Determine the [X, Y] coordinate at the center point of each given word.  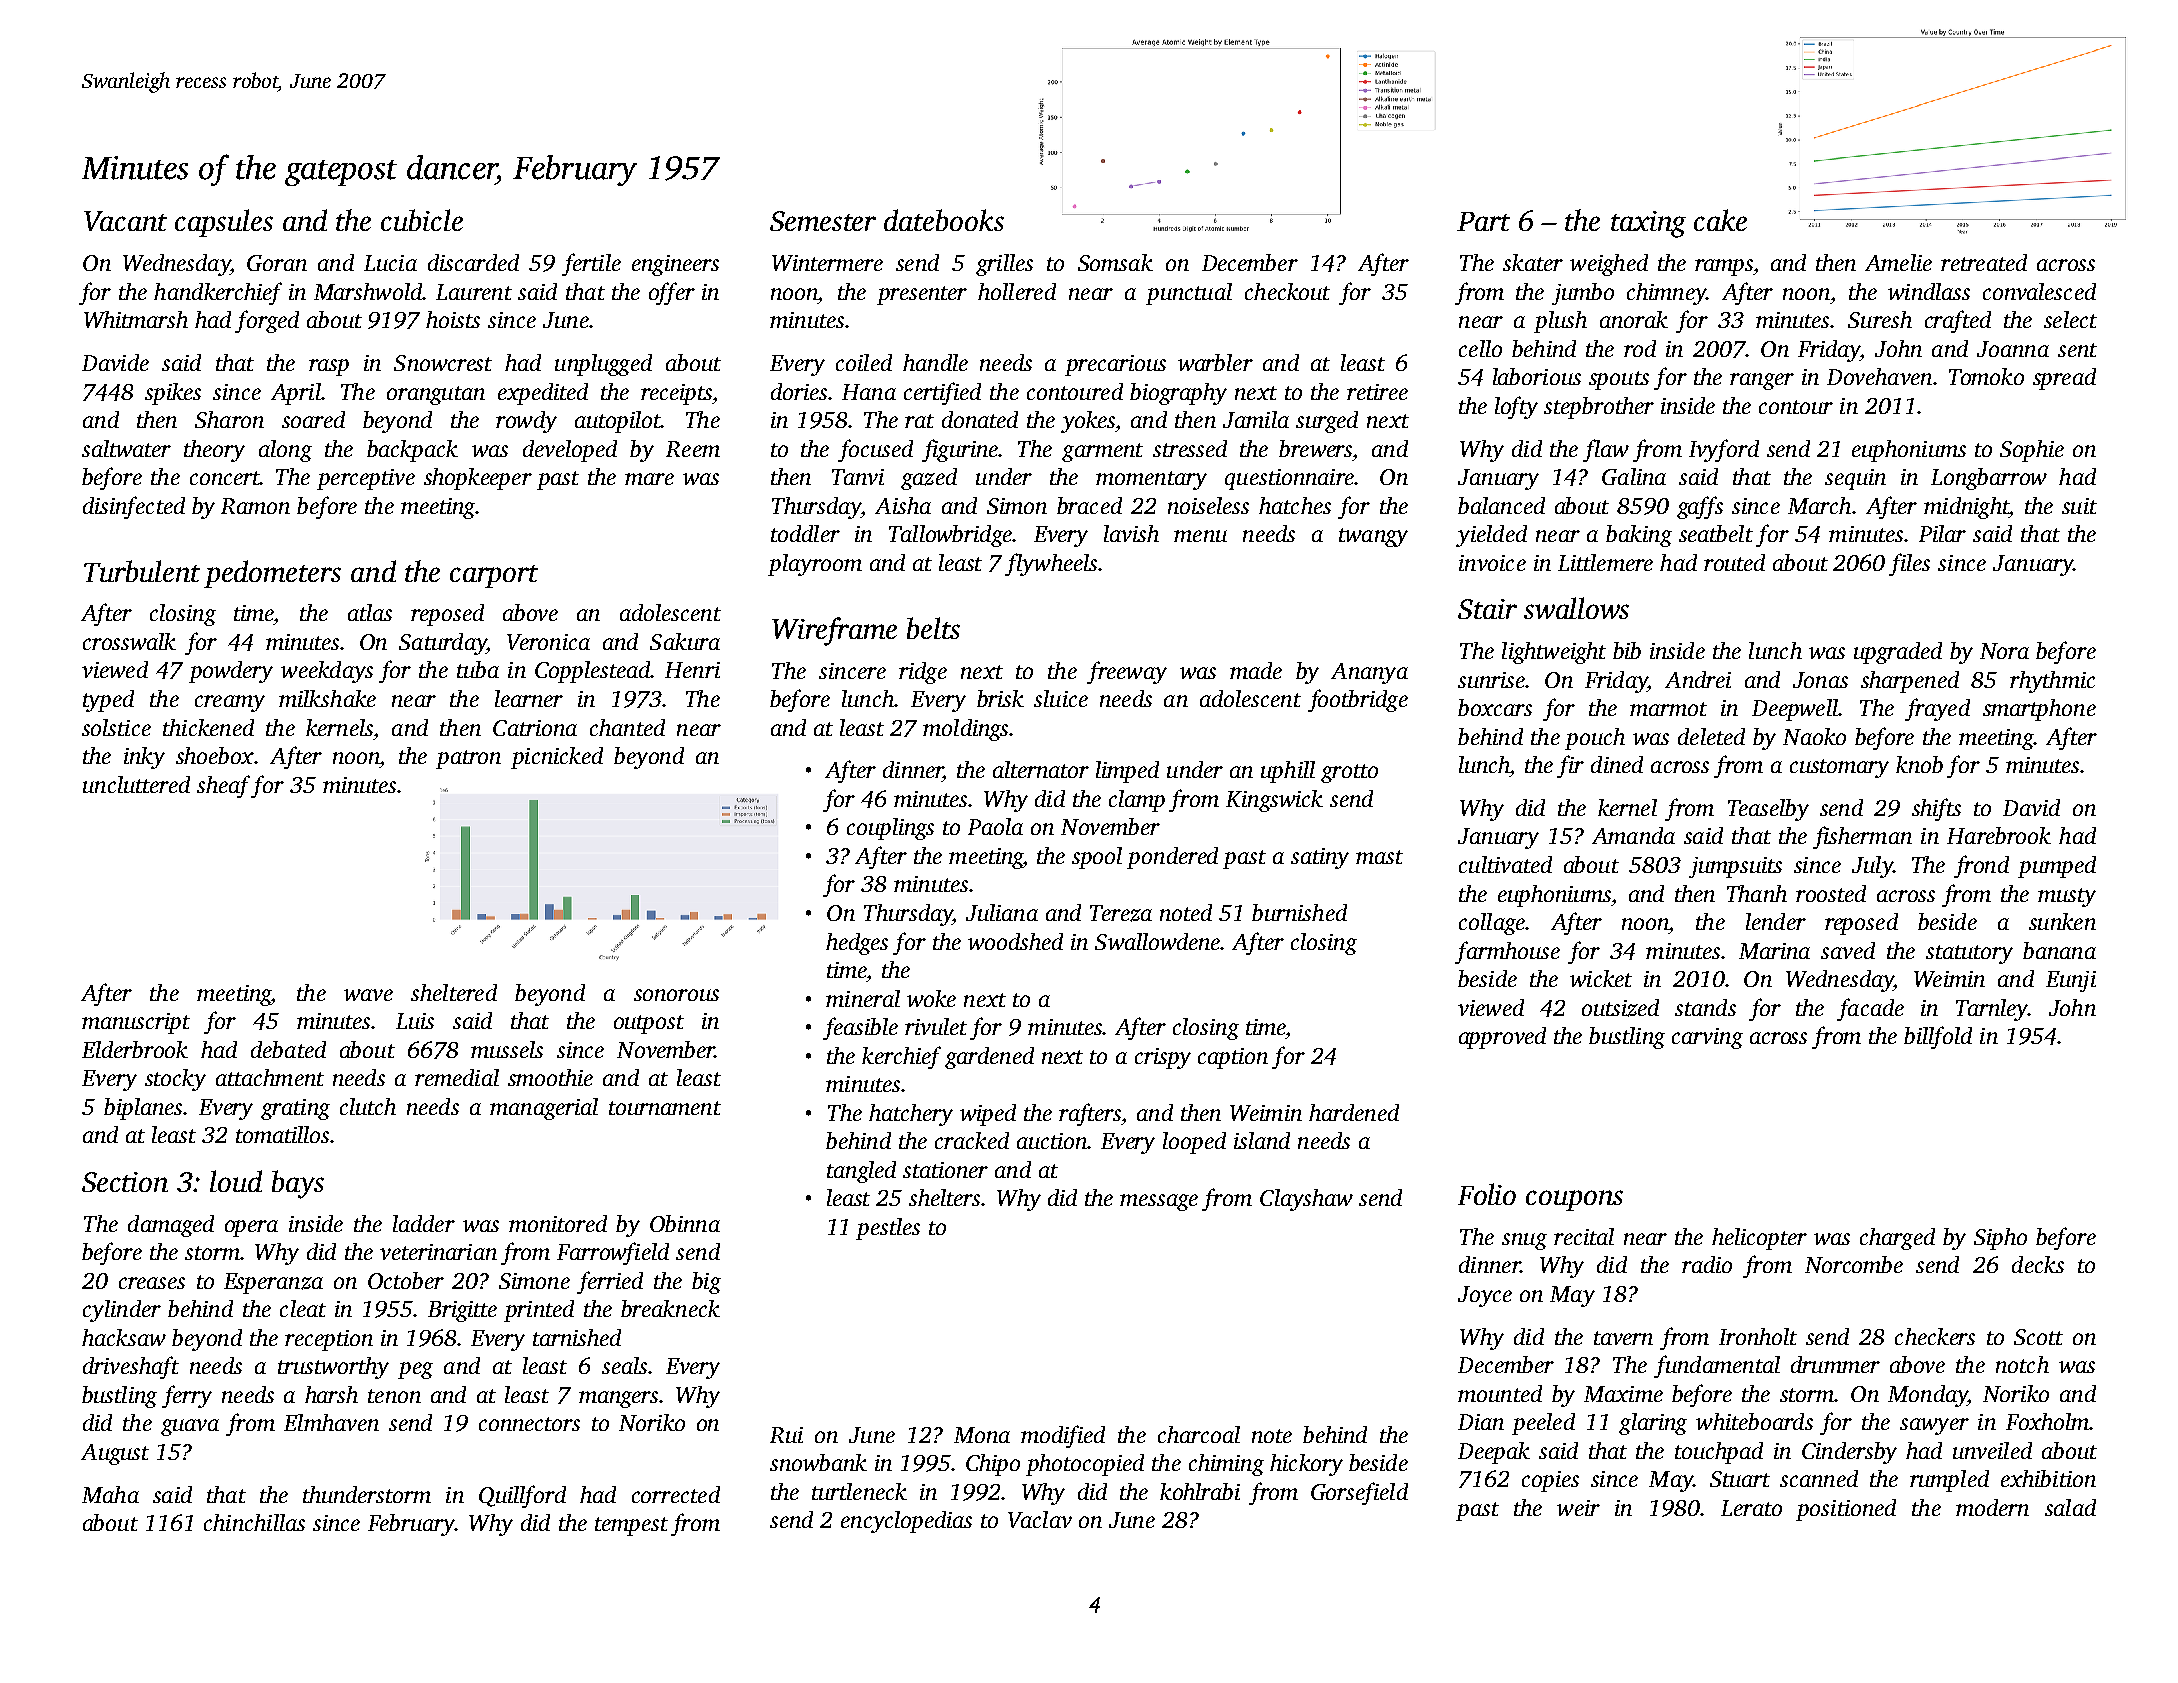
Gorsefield [1359, 1493]
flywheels [1051, 564]
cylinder [122, 1311]
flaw [1606, 450]
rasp [329, 367]
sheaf [223, 786]
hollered [1017, 291]
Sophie [2032, 451]
